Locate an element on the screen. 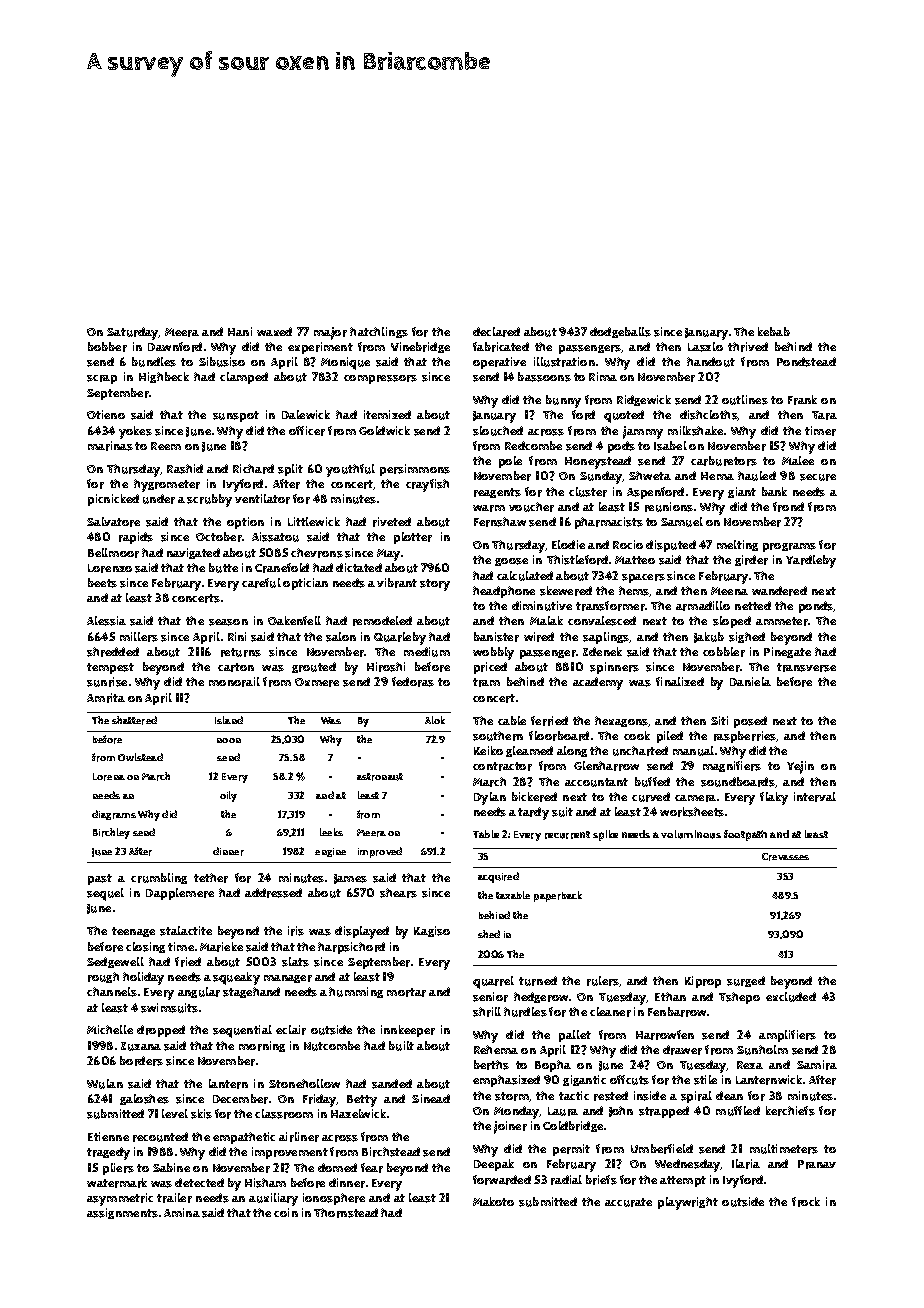 This screenshot has width=924, height=1308. saplings is located at coordinates (606, 638).
